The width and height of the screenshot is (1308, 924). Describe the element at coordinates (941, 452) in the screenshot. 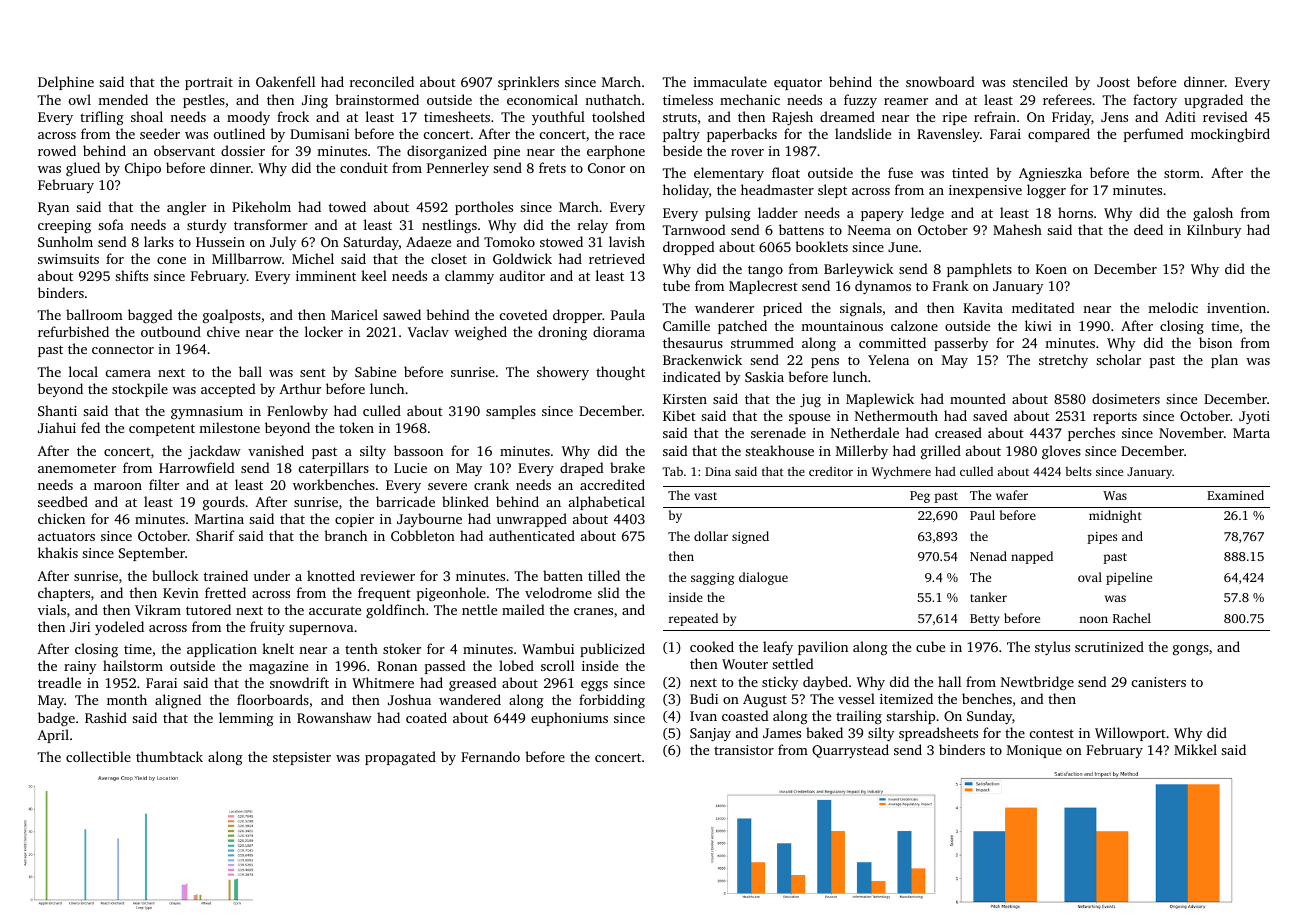

I see `grilled` at that location.
